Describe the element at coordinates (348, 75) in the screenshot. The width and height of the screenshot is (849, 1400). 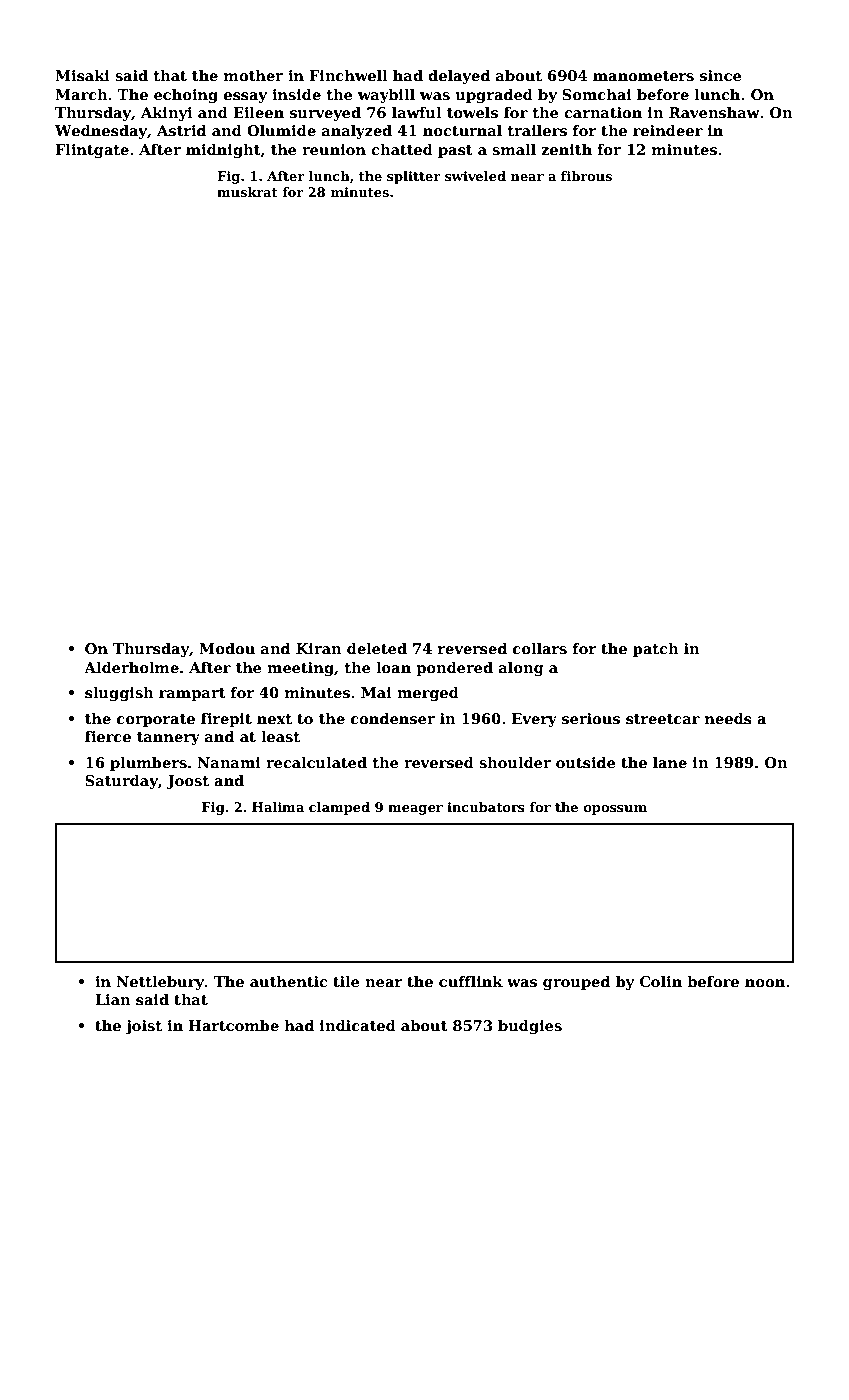
I see `Finchwell` at that location.
